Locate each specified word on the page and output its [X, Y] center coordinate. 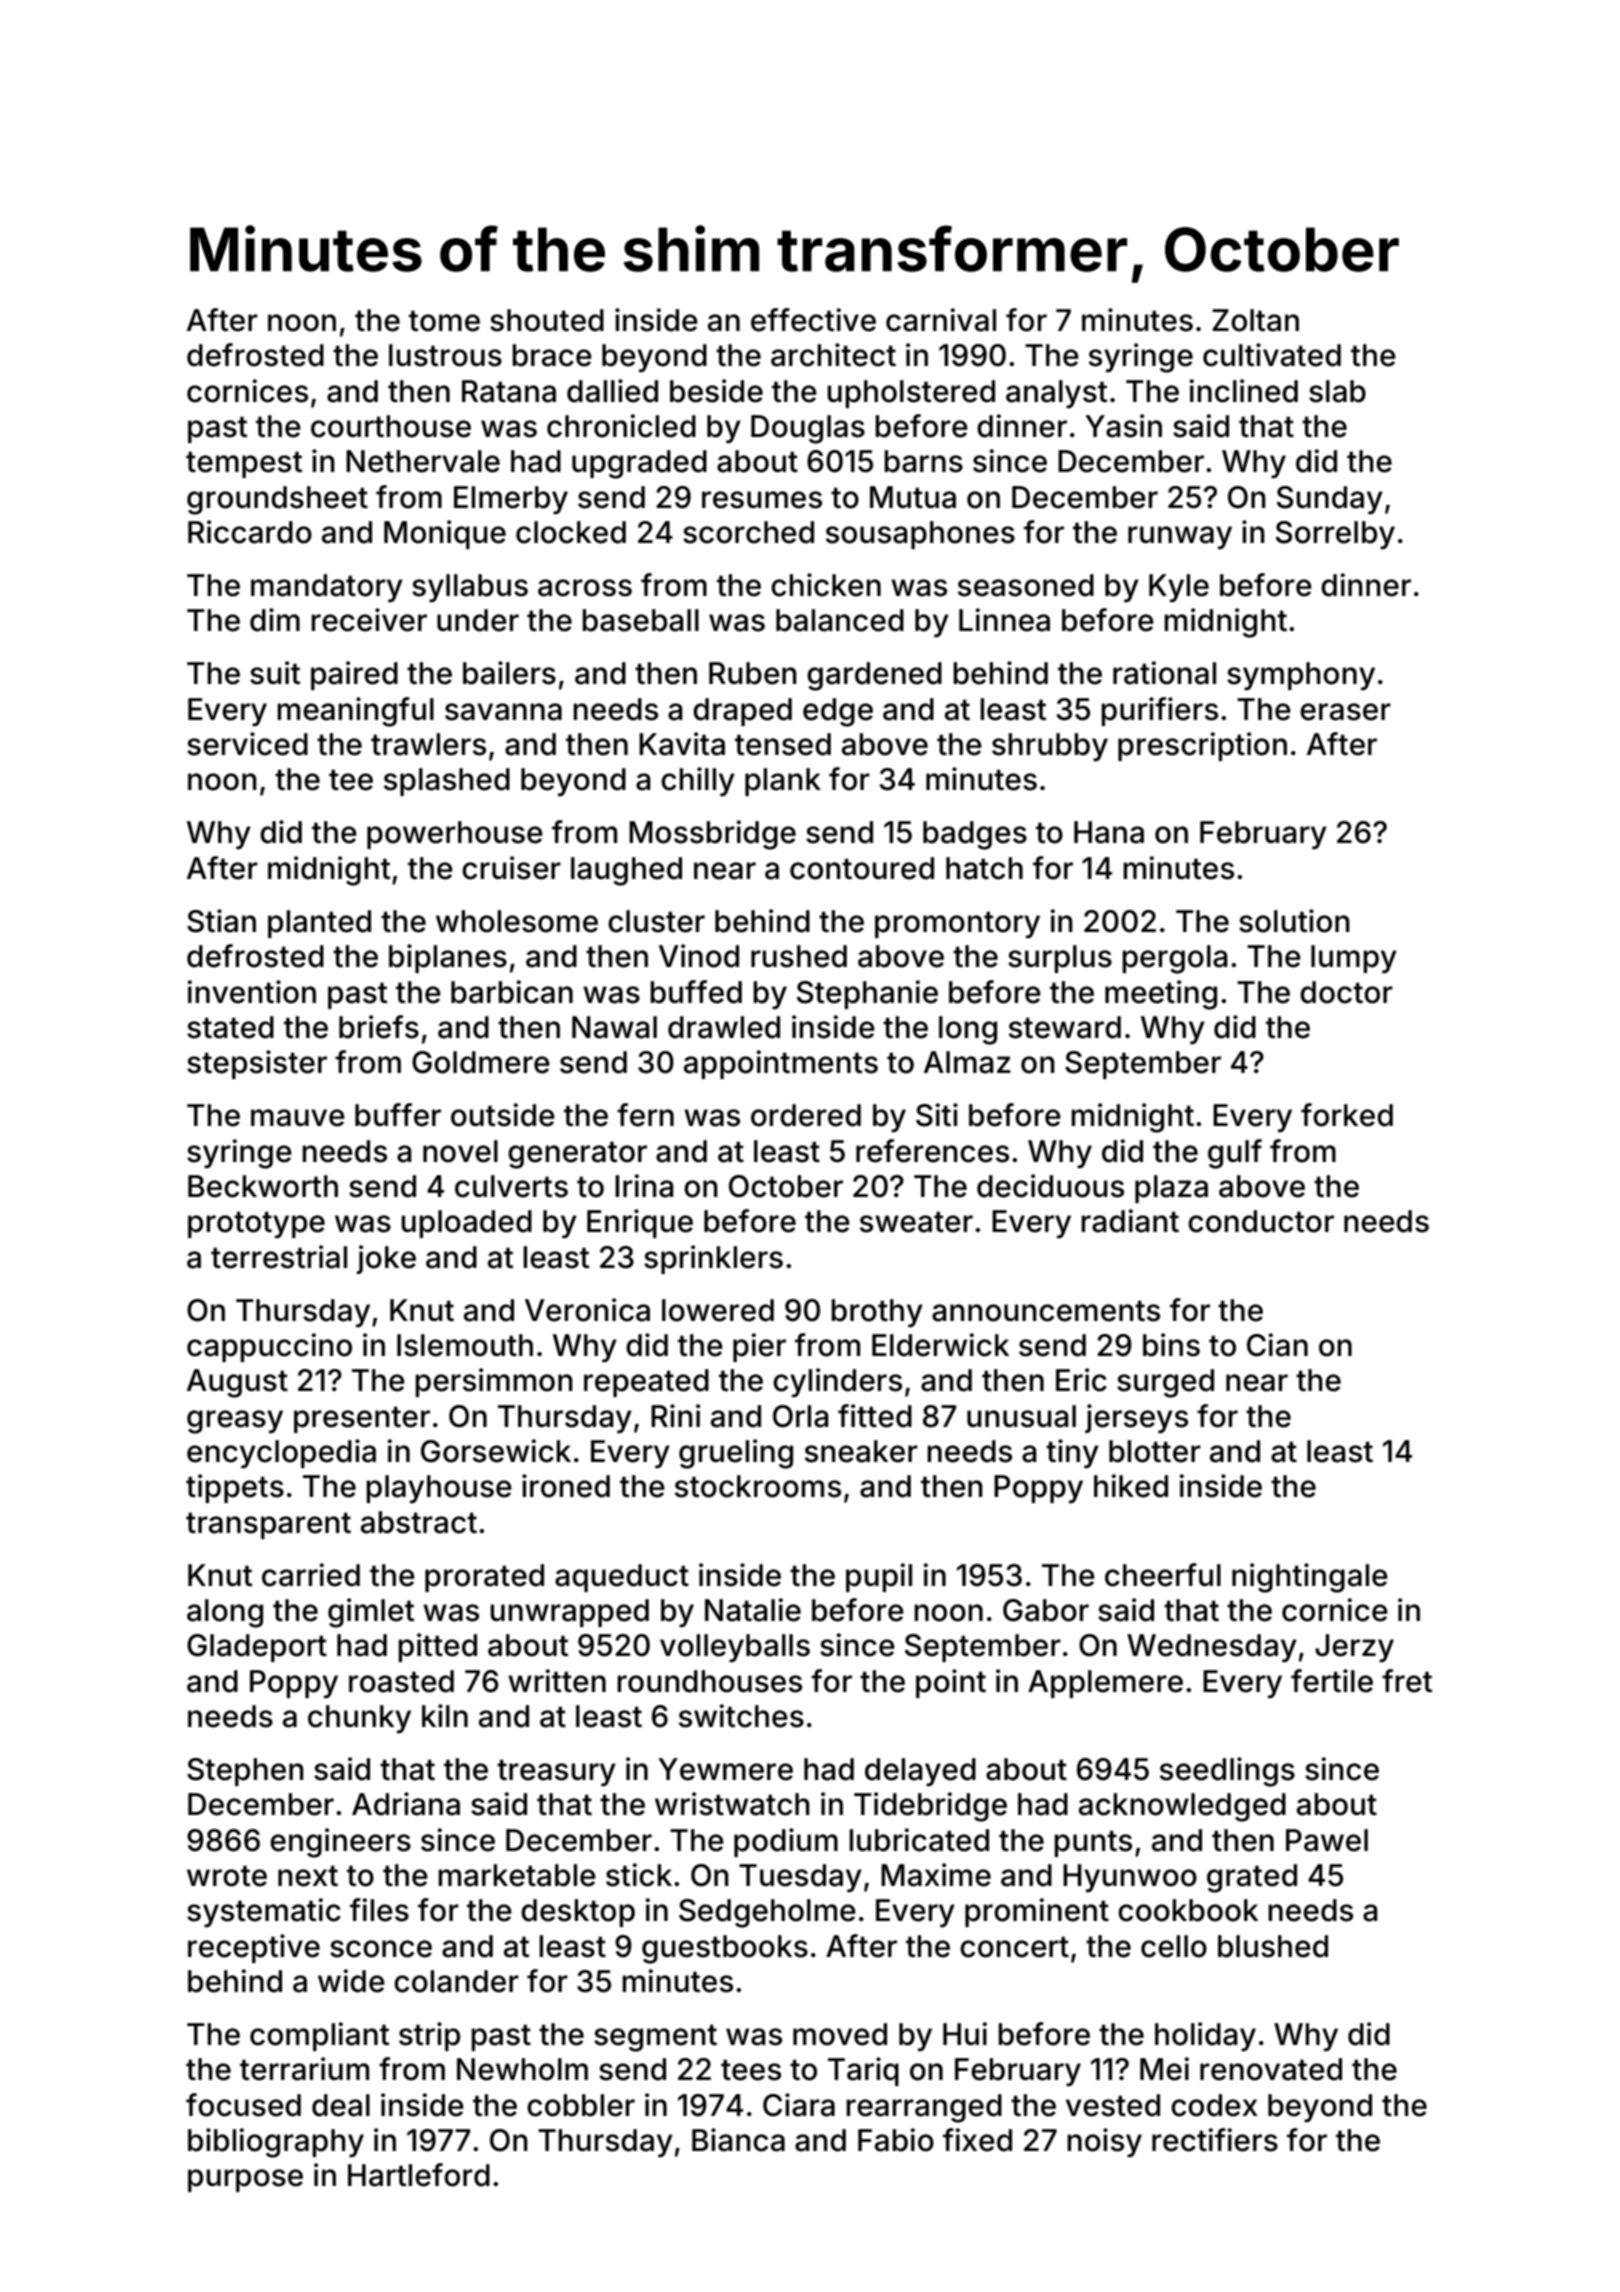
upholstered [911, 394]
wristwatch [732, 1804]
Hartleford [419, 2175]
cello [1174, 1946]
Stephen [245, 1772]
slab [1337, 391]
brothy [877, 1313]
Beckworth [263, 1186]
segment [655, 2038]
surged [1165, 1383]
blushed [1273, 1946]
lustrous [445, 355]
